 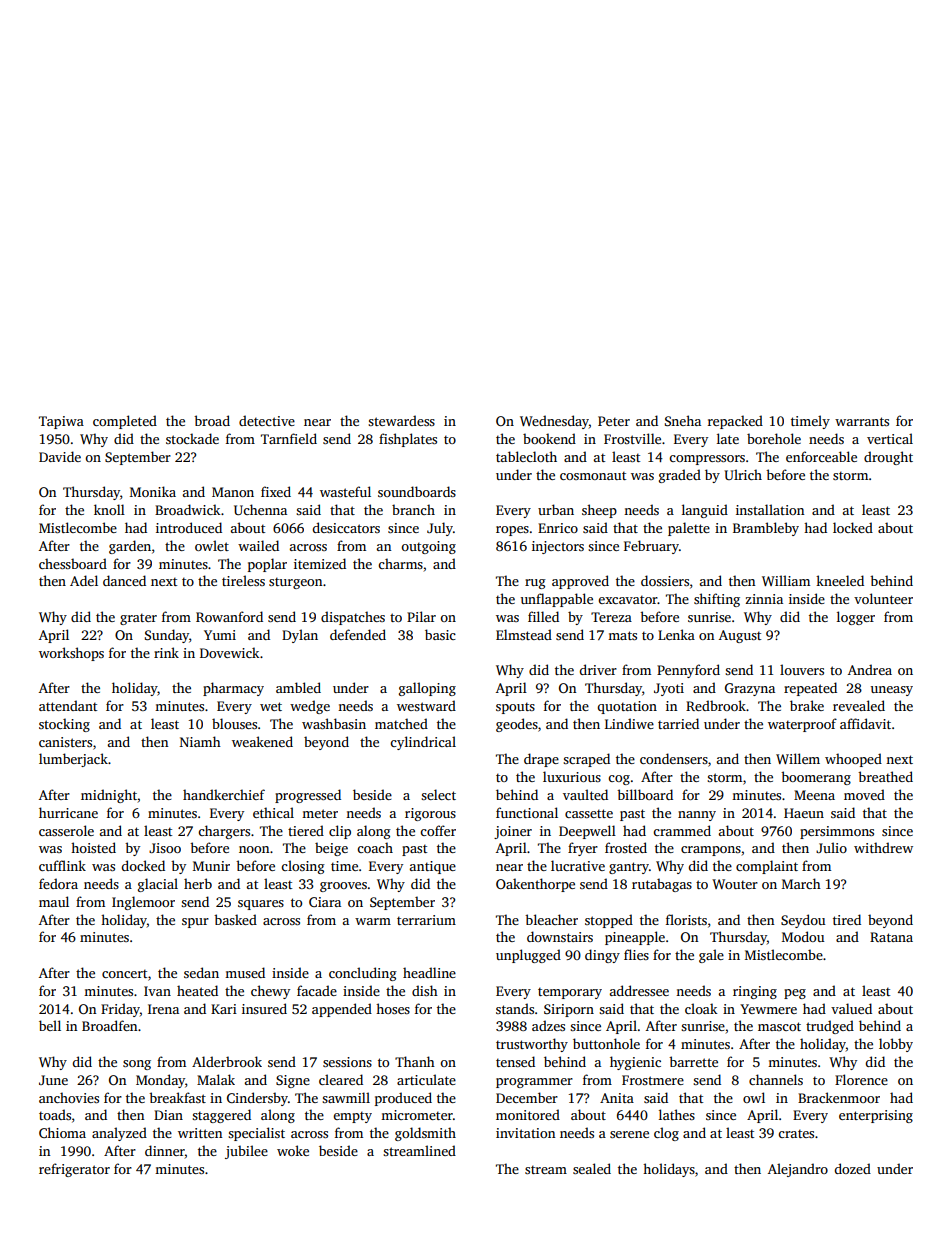 What do you see at coordinates (776, 1079) in the screenshot?
I see `channels` at bounding box center [776, 1079].
